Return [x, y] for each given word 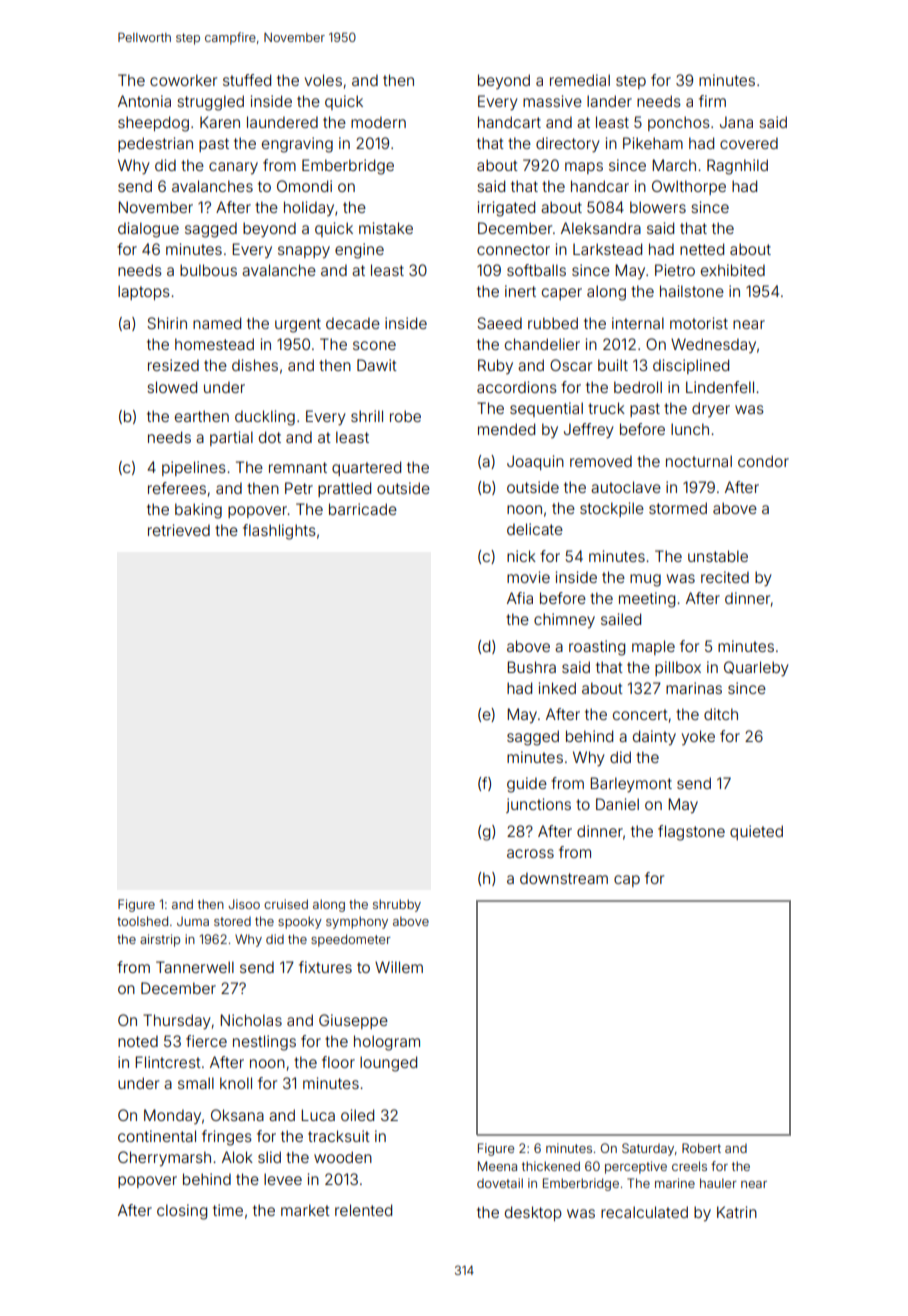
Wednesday [713, 345]
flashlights [279, 532]
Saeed [499, 323]
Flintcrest [168, 1062]
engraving [297, 145]
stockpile [612, 509]
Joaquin [535, 462]
